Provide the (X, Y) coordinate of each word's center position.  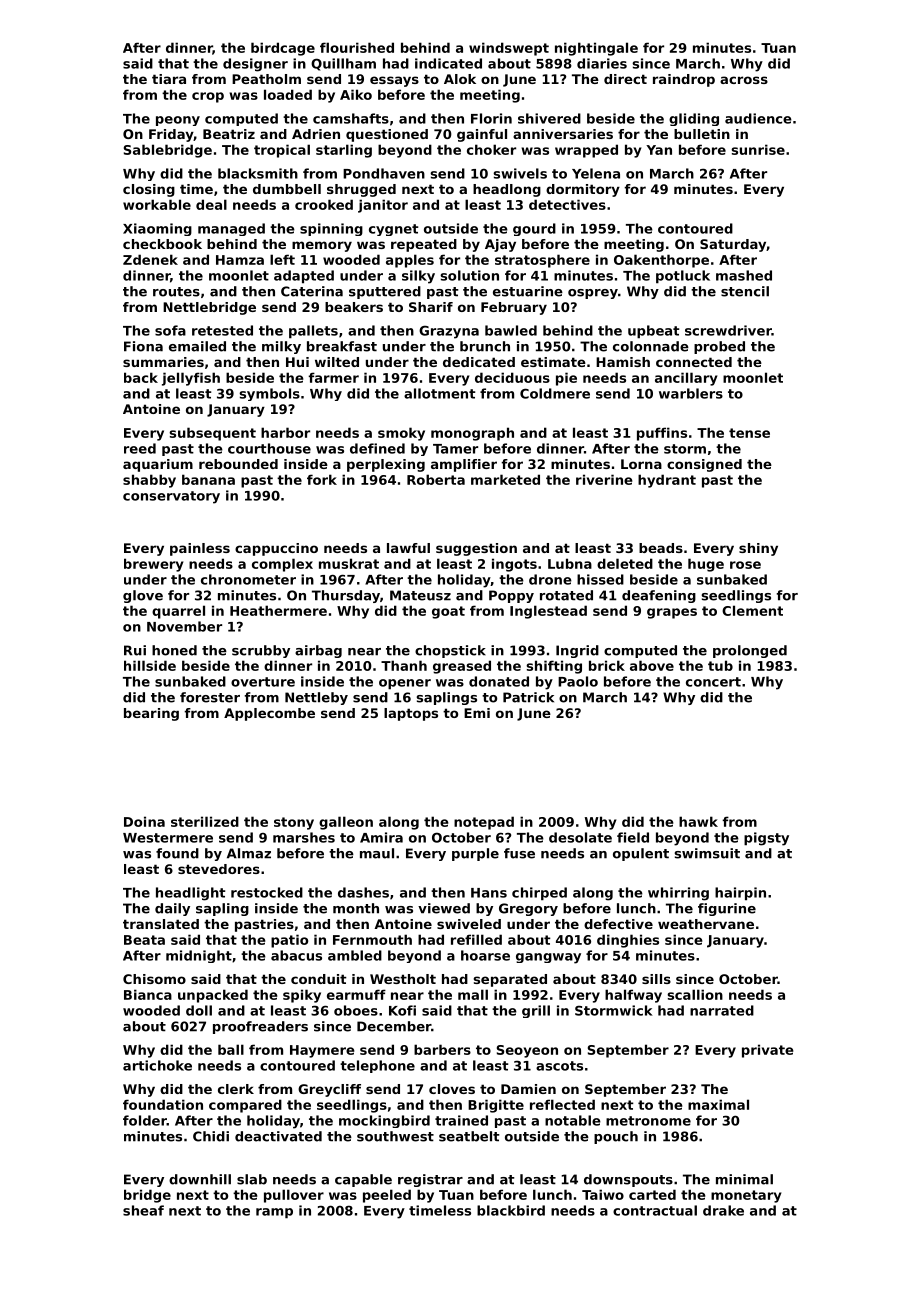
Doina (144, 821)
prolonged (750, 651)
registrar (430, 1180)
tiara (169, 79)
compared (245, 1106)
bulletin (702, 134)
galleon (346, 823)
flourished (357, 47)
